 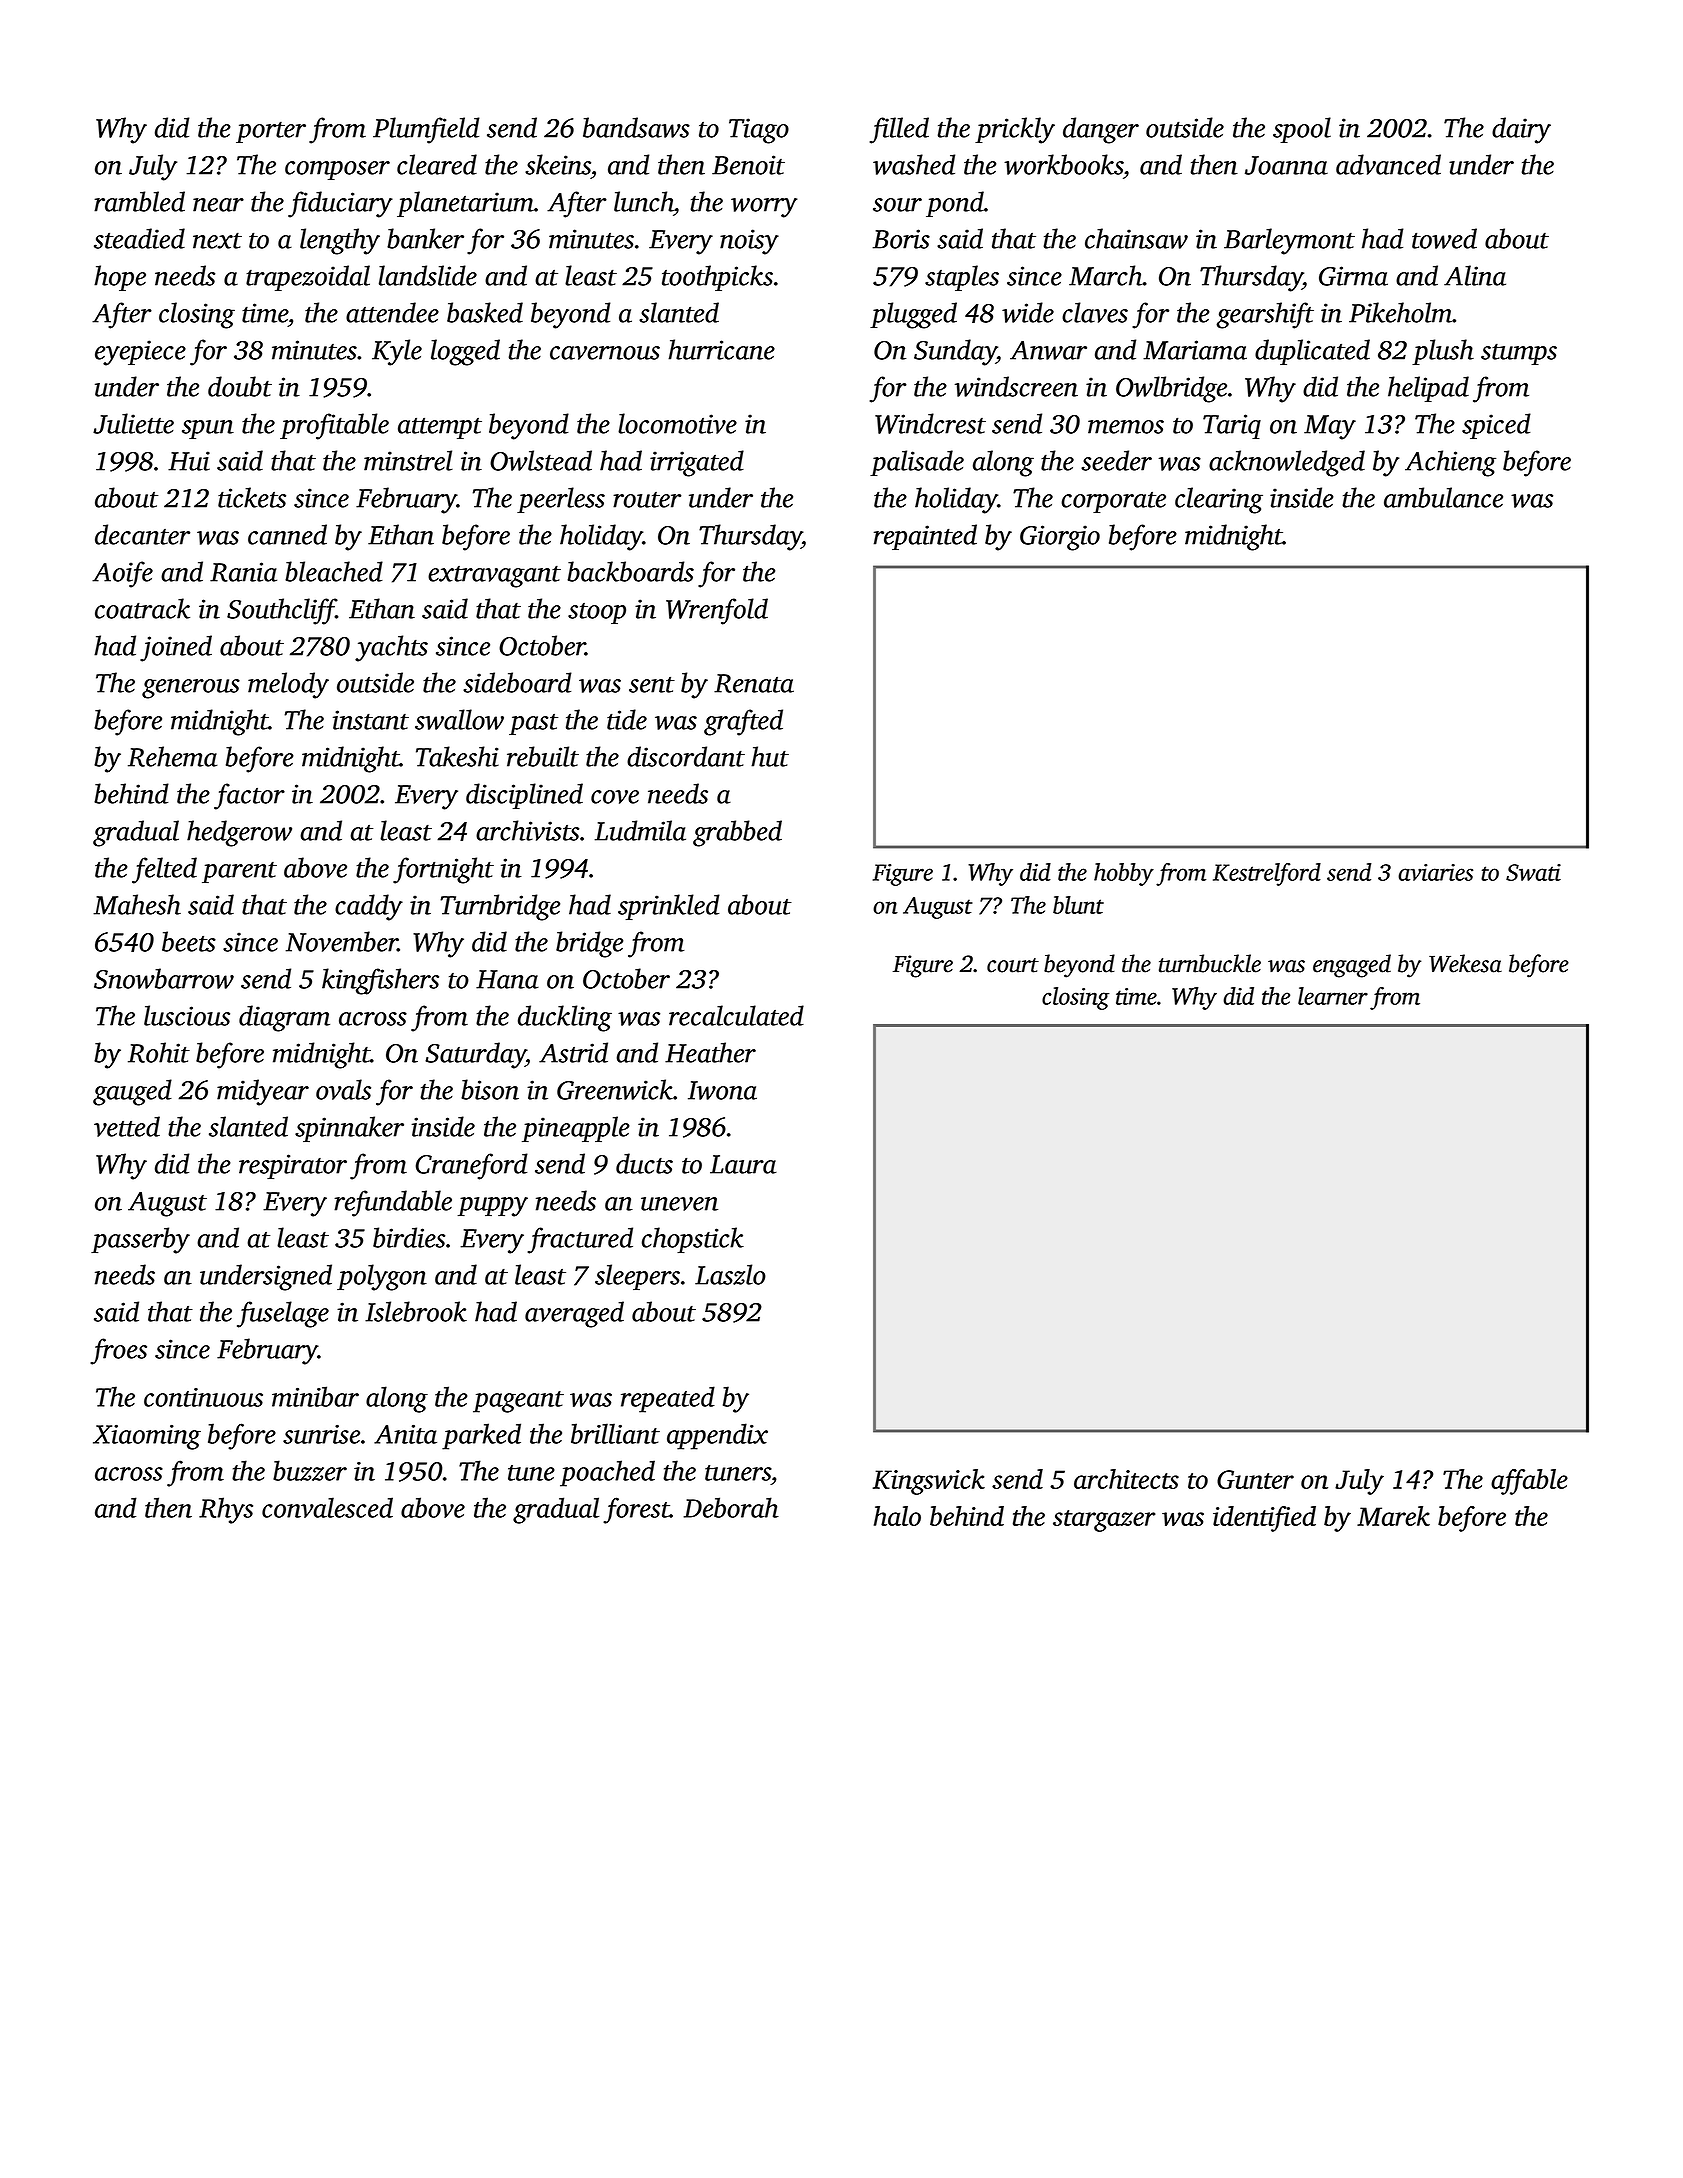 I want to click on learner, so click(x=1333, y=996).
